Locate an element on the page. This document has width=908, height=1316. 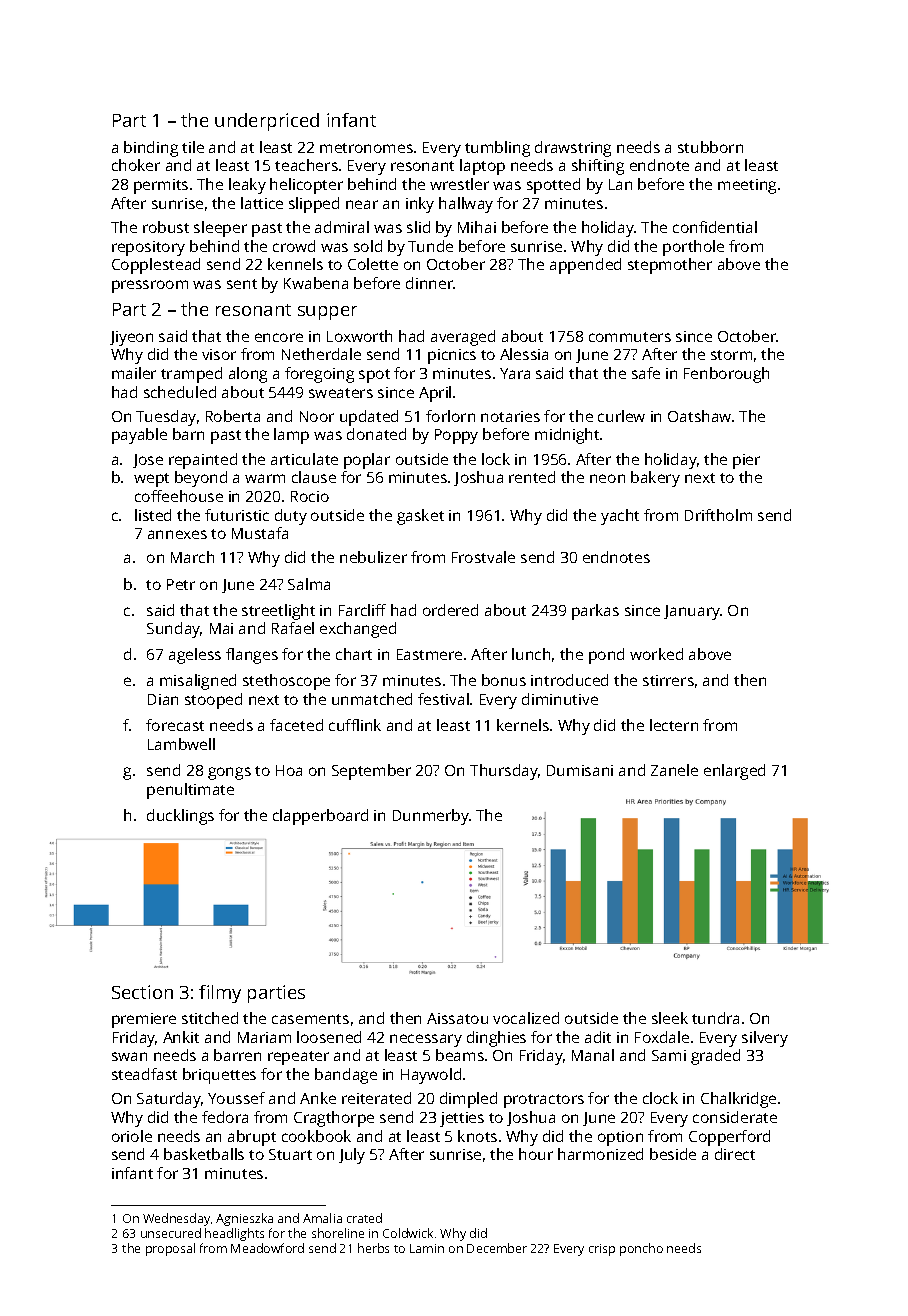
stepmother is located at coordinates (670, 266).
